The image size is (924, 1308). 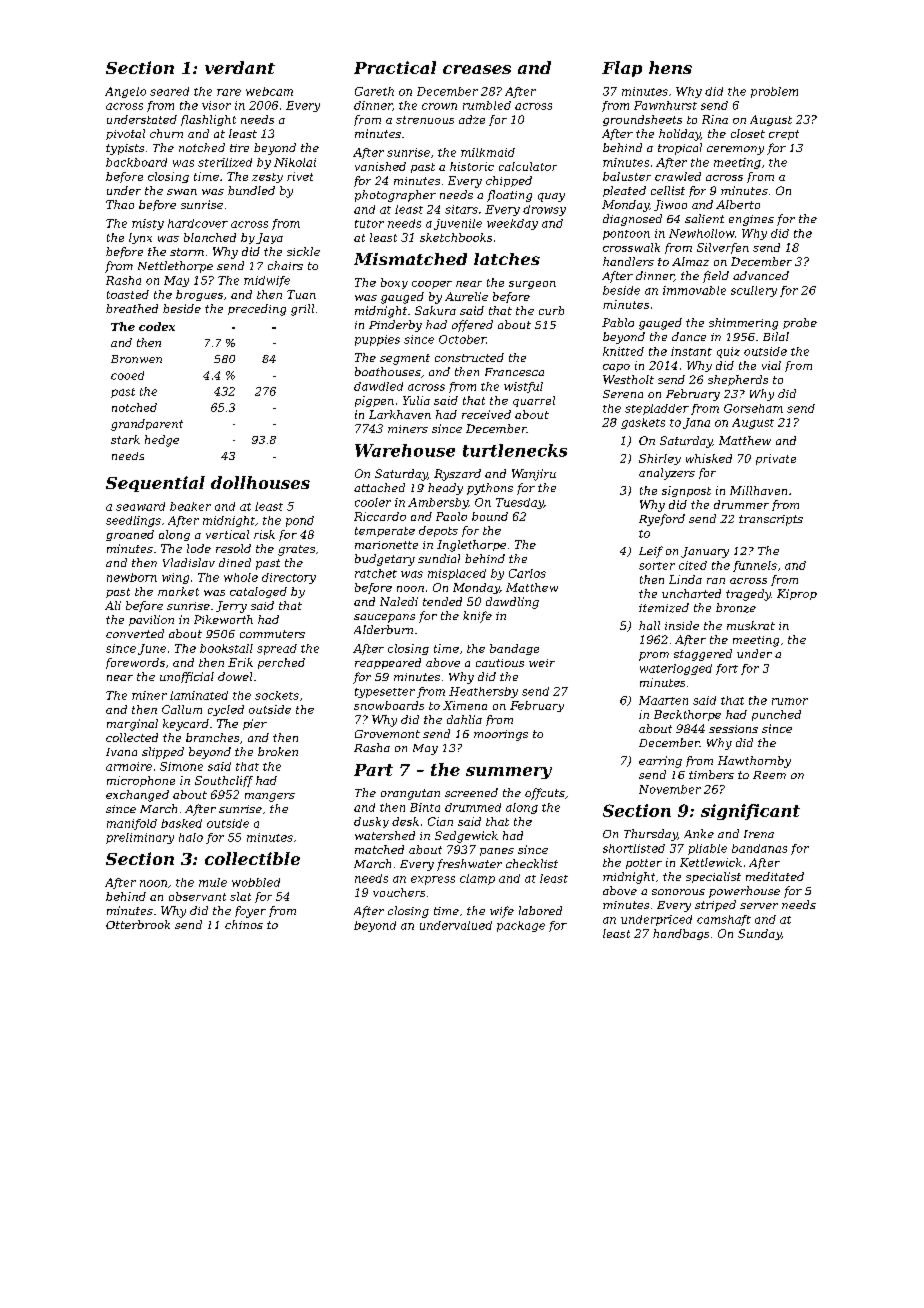 I want to click on wobbled, so click(x=256, y=882).
